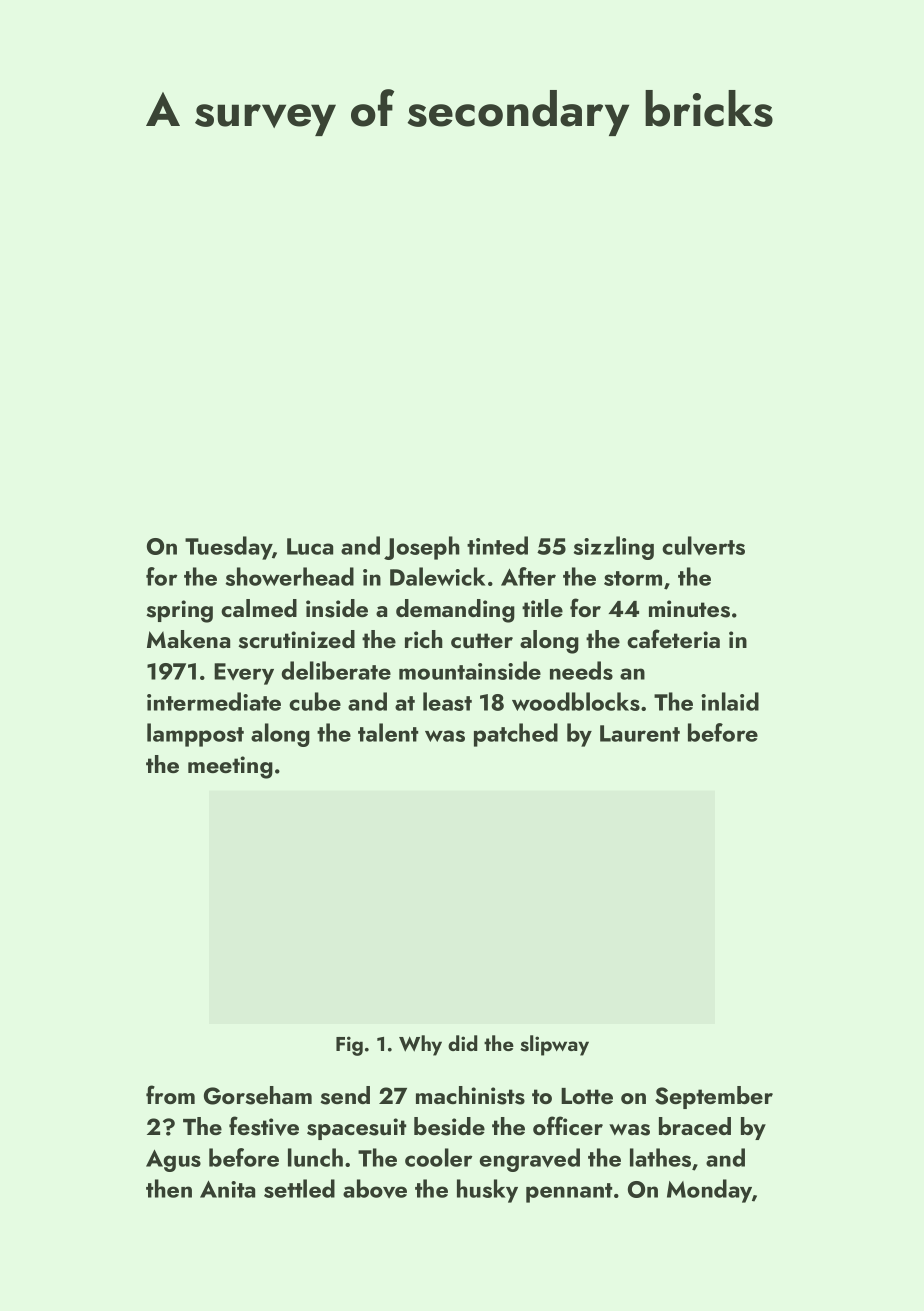  Describe the element at coordinates (516, 735) in the screenshot. I see `patched` at that location.
